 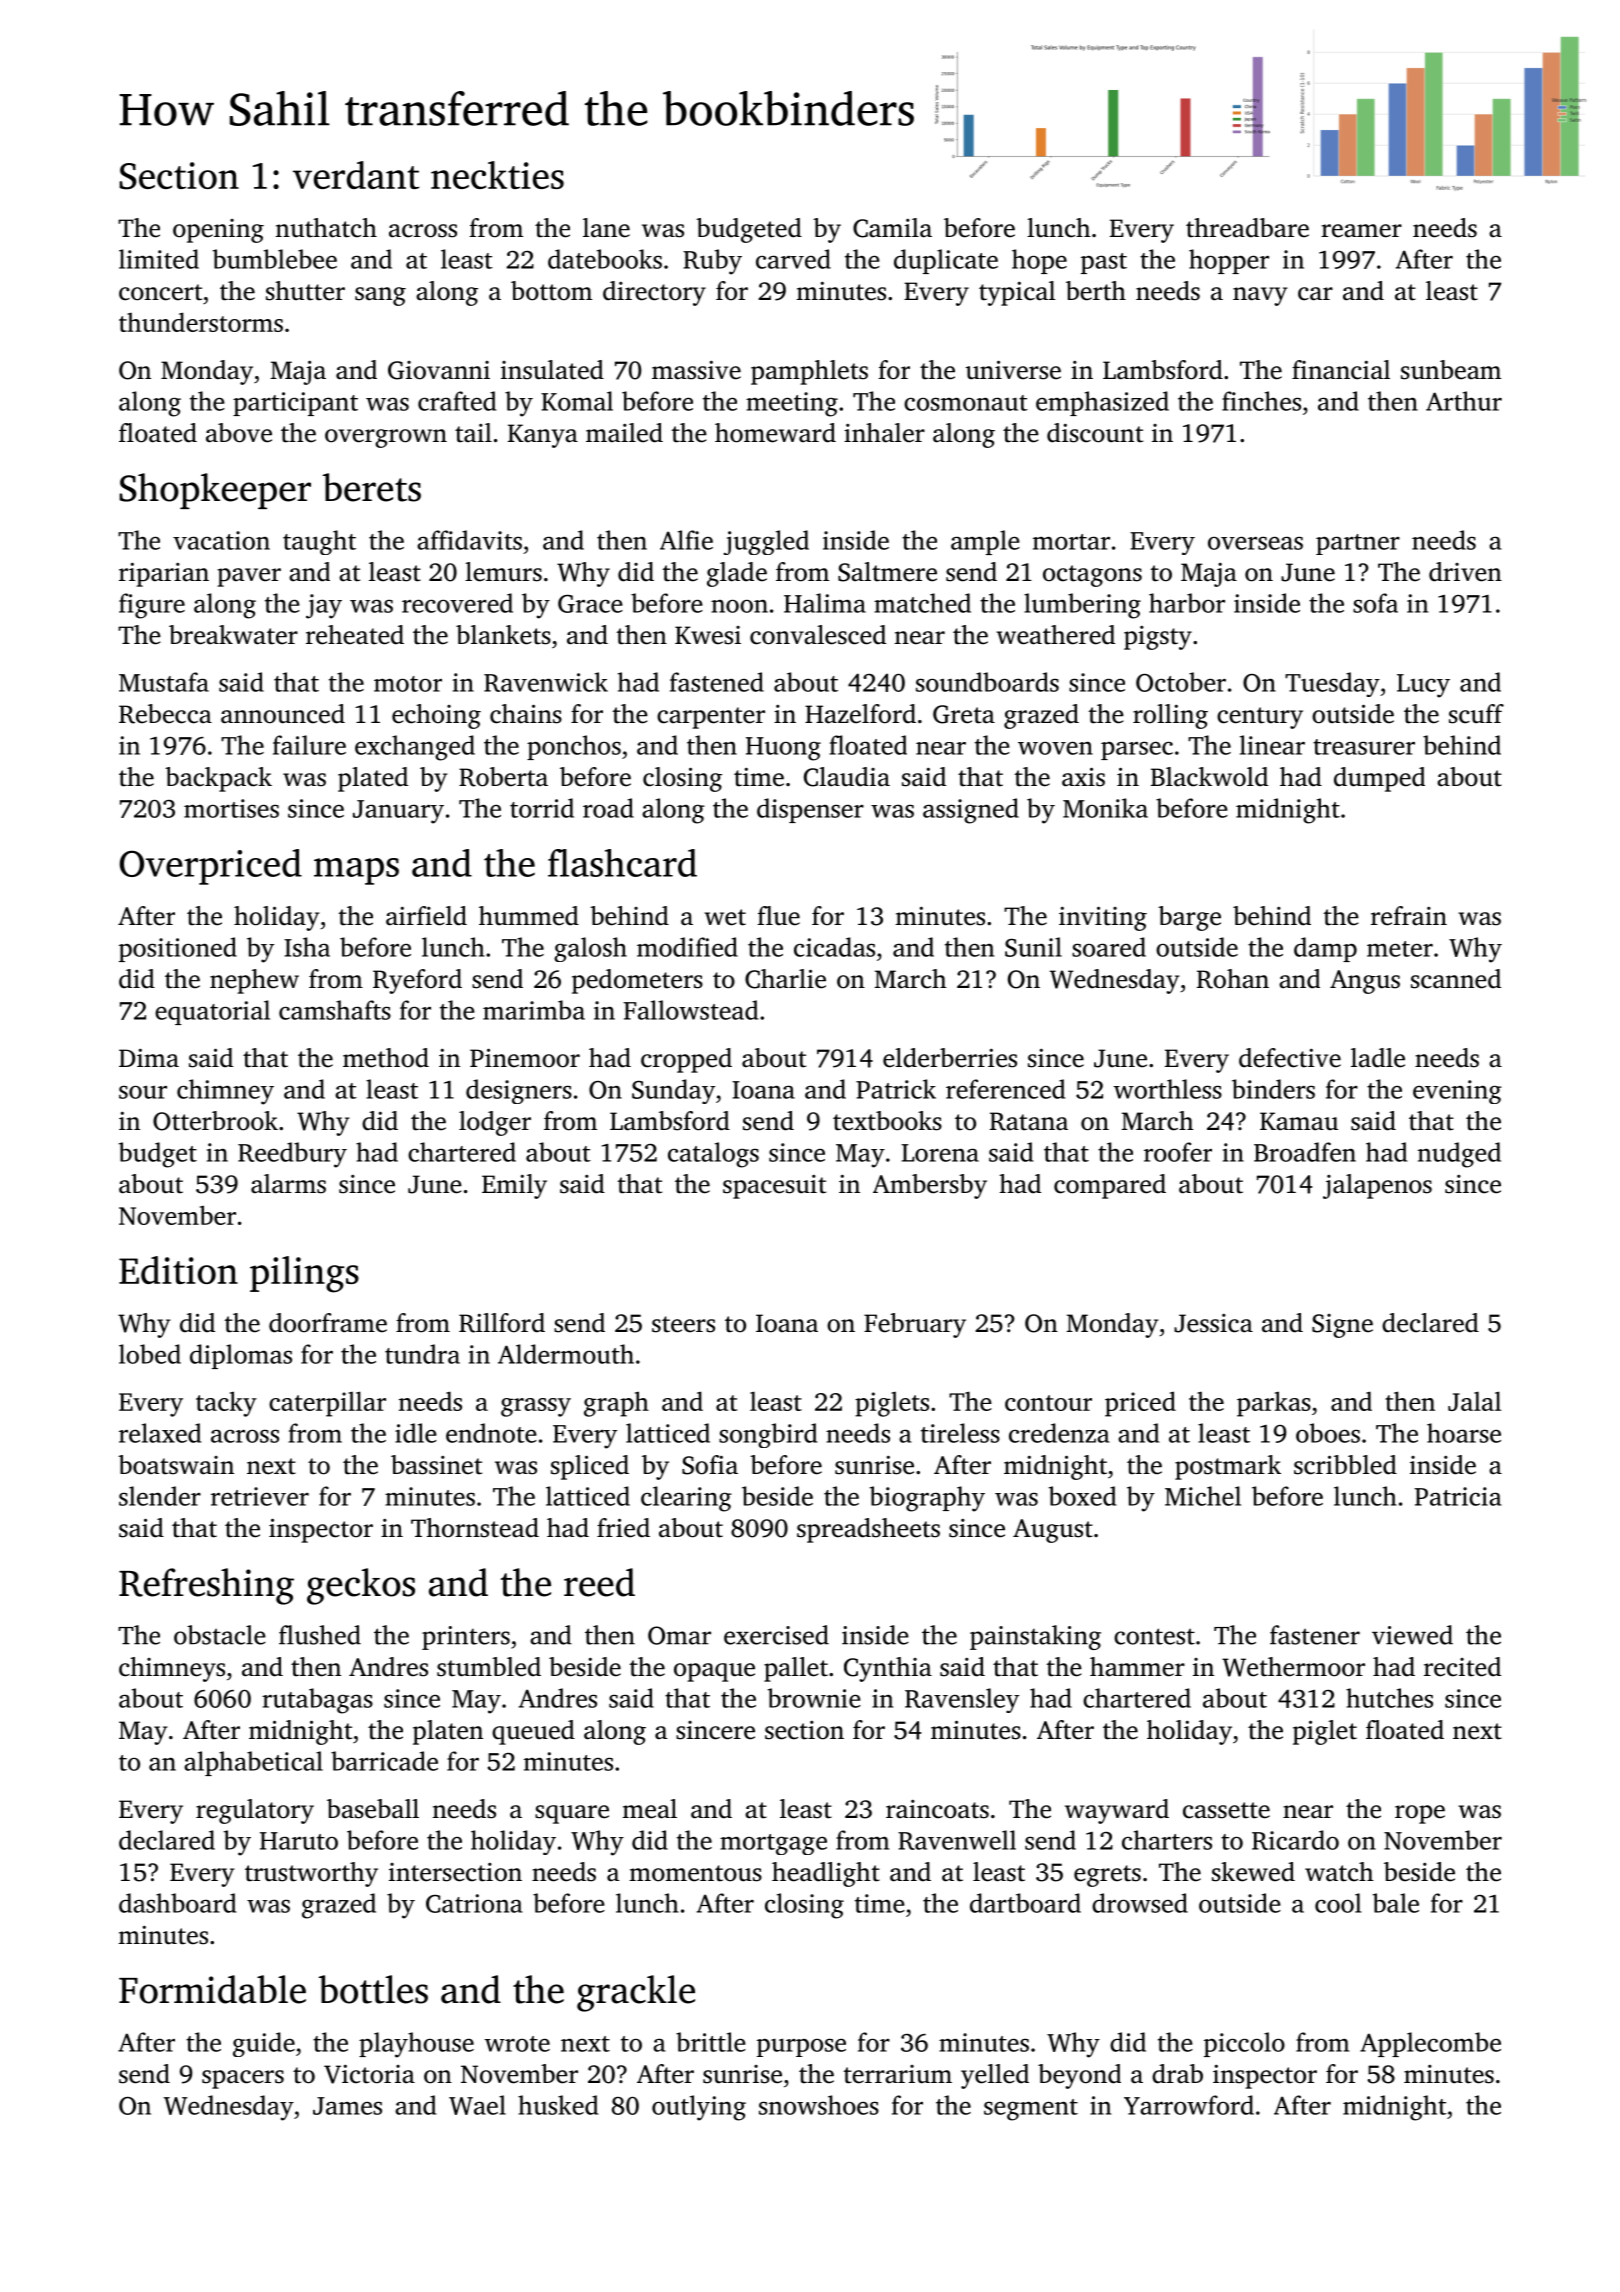 I want to click on verdant, so click(x=356, y=175).
